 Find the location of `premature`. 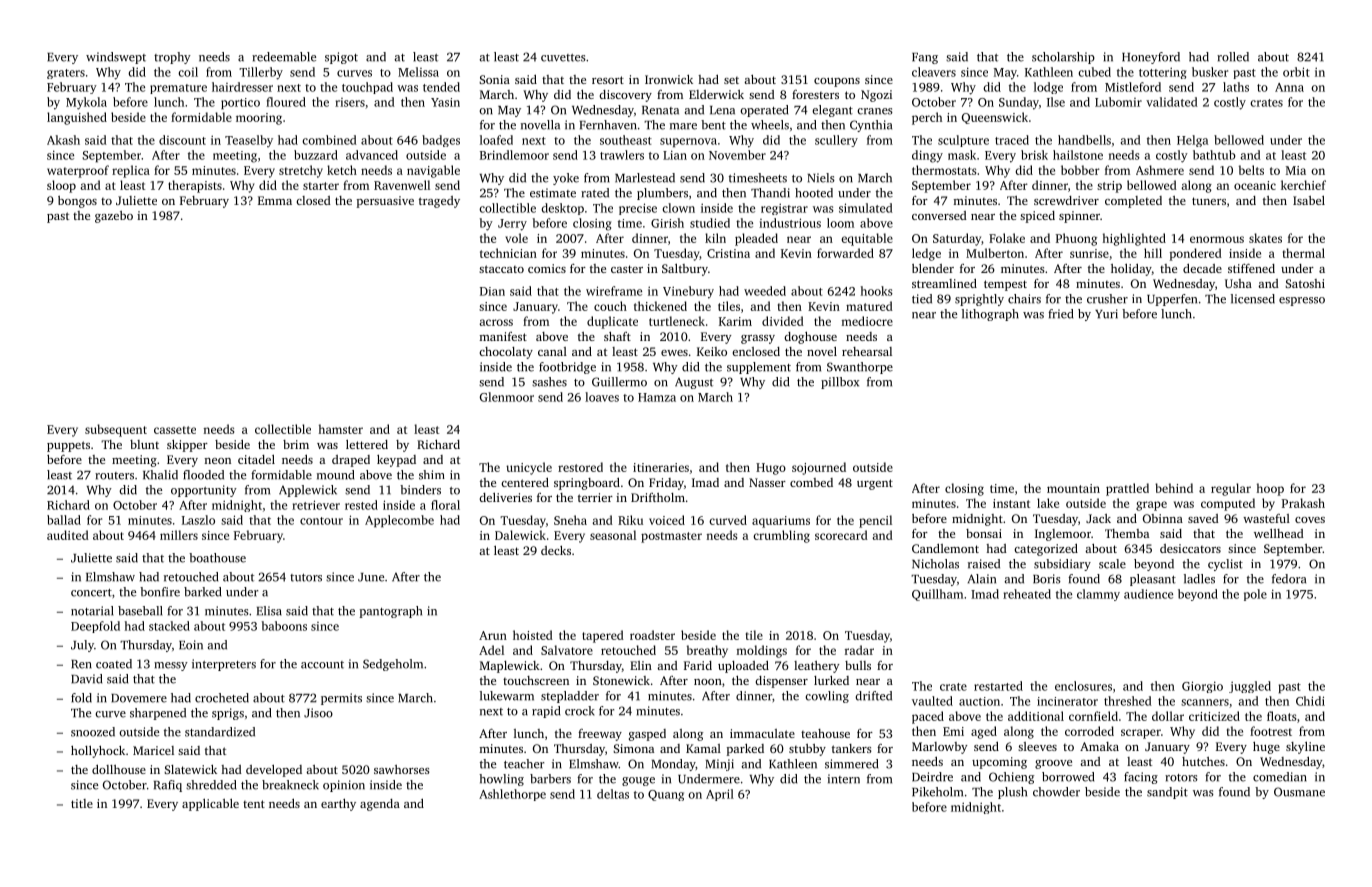

premature is located at coordinates (178, 89).
